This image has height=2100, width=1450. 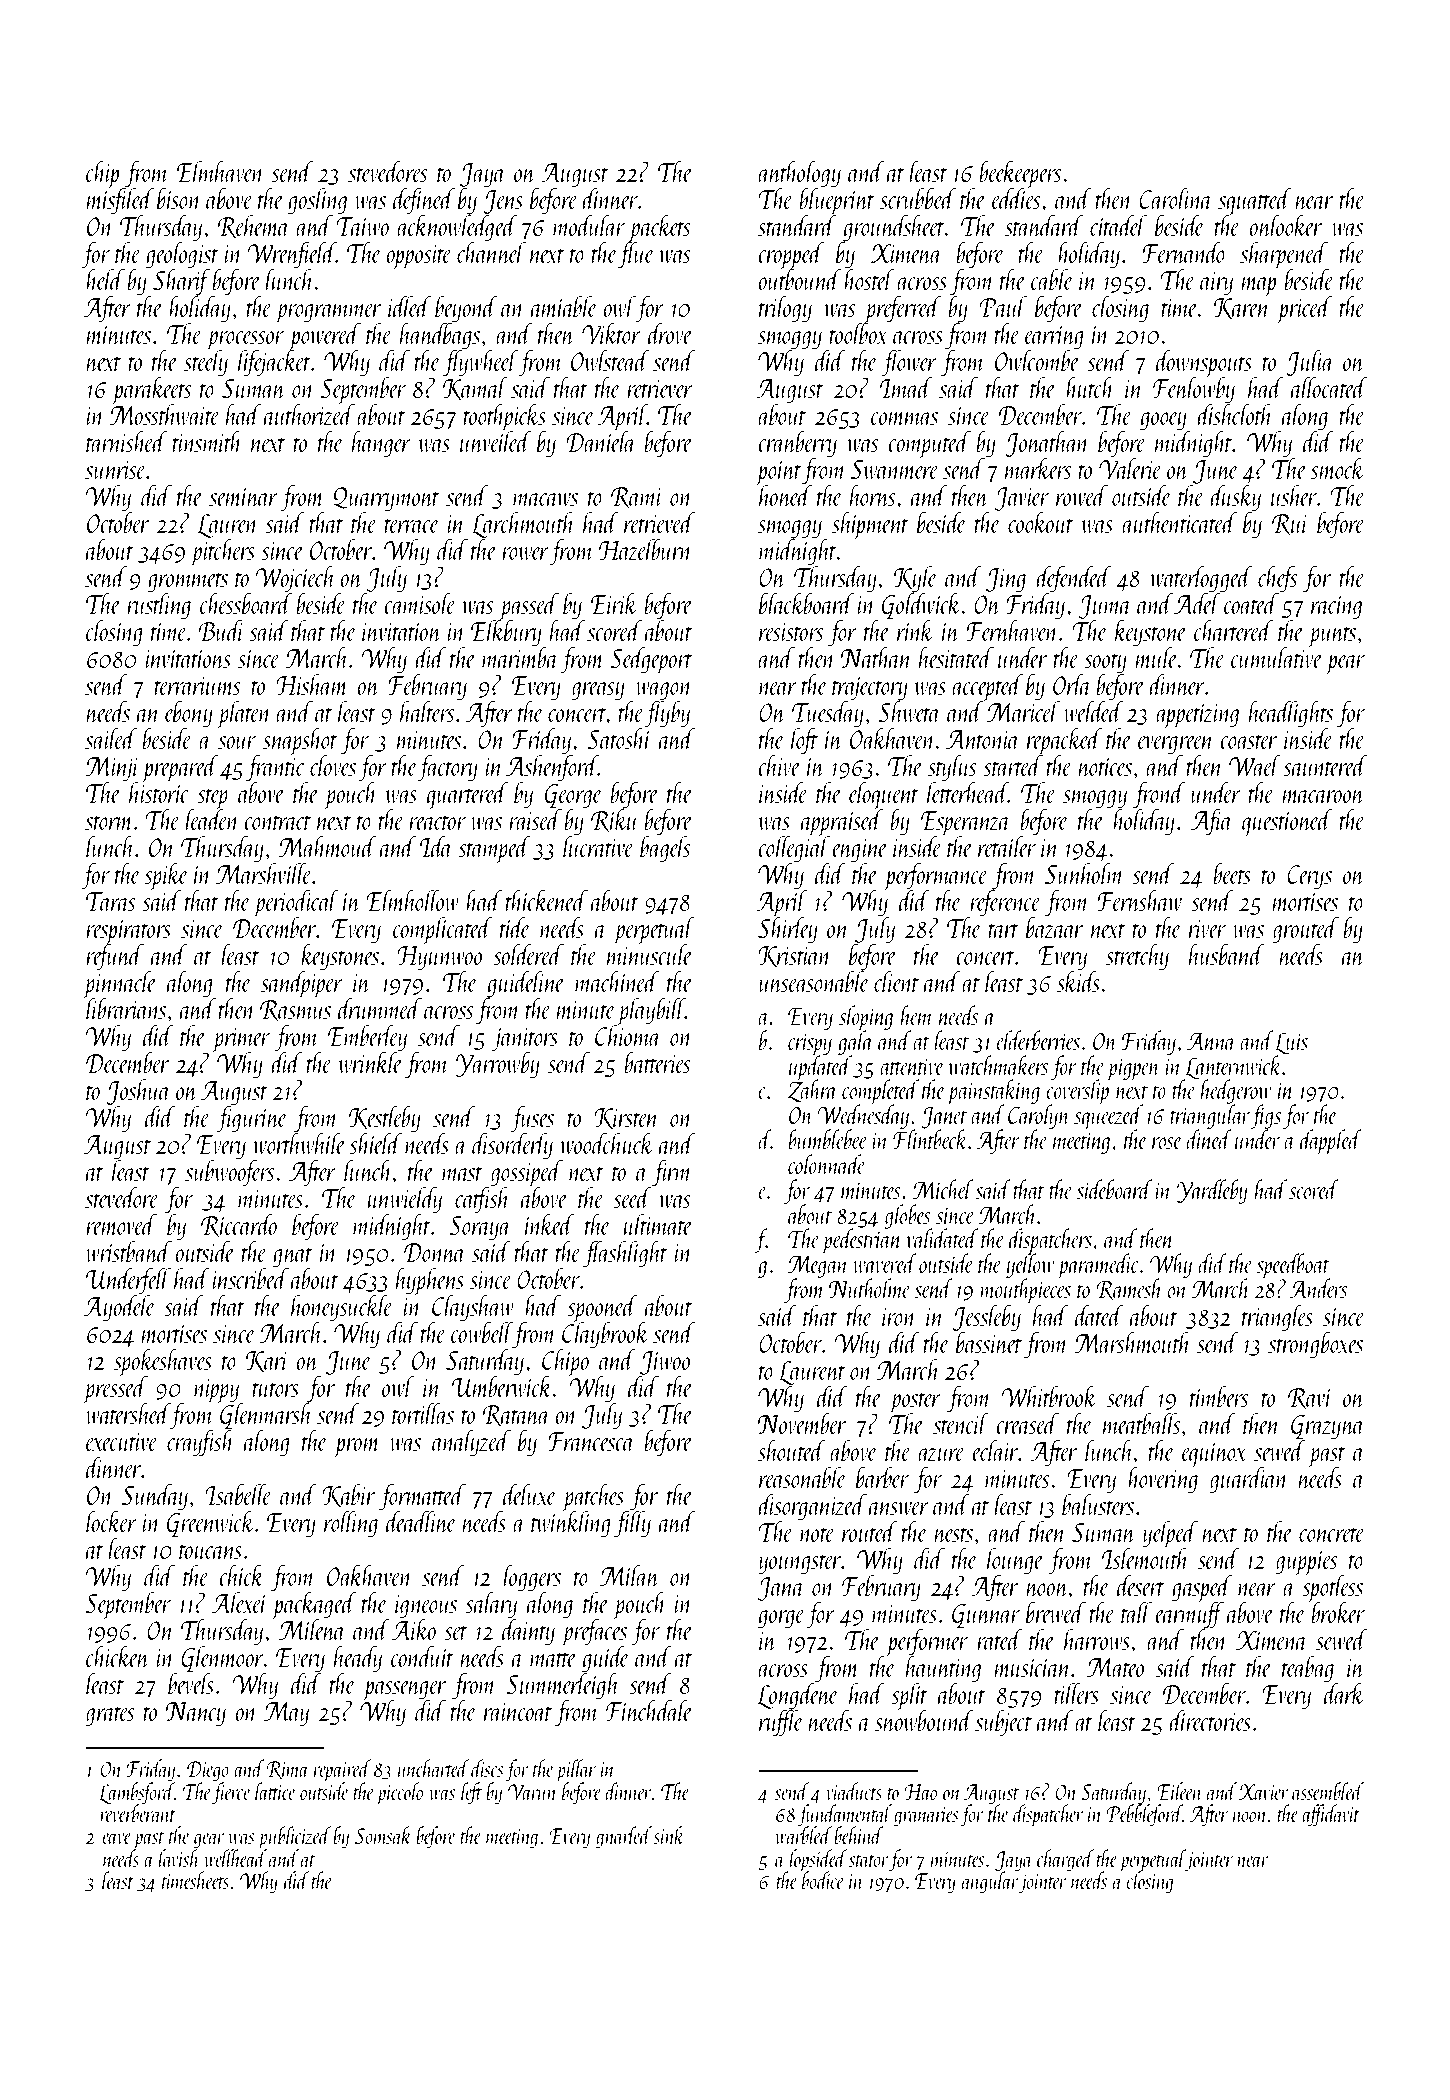 What do you see at coordinates (664, 691) in the image?
I see `wagon` at bounding box center [664, 691].
